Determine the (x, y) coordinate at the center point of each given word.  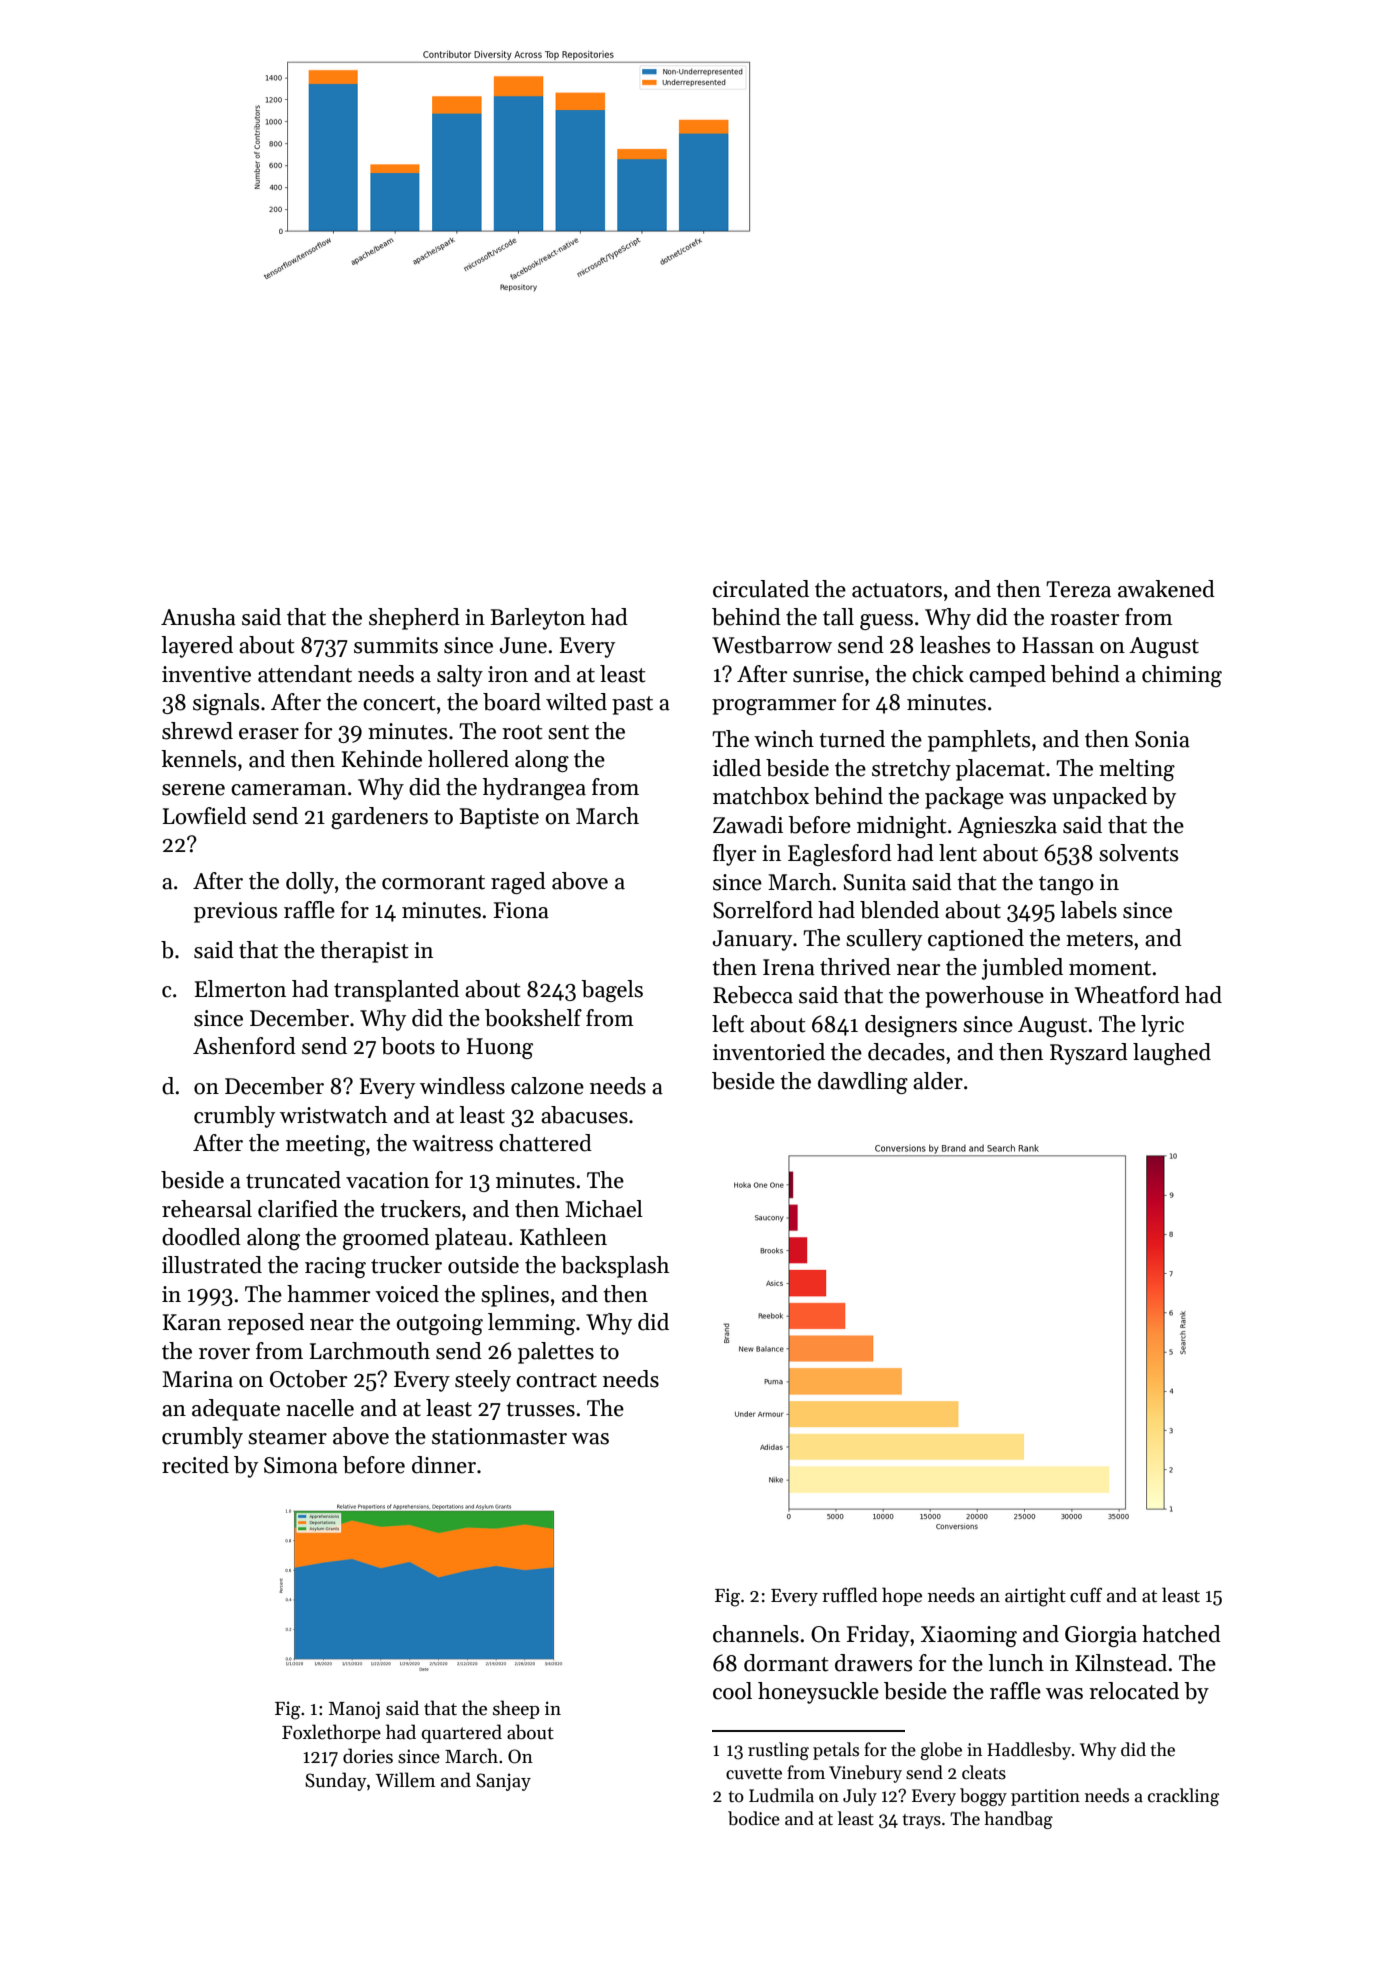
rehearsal (207, 1209)
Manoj (354, 1710)
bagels (612, 991)
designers (911, 1026)
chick (938, 674)
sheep (516, 1709)
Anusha (198, 617)
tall (838, 617)
